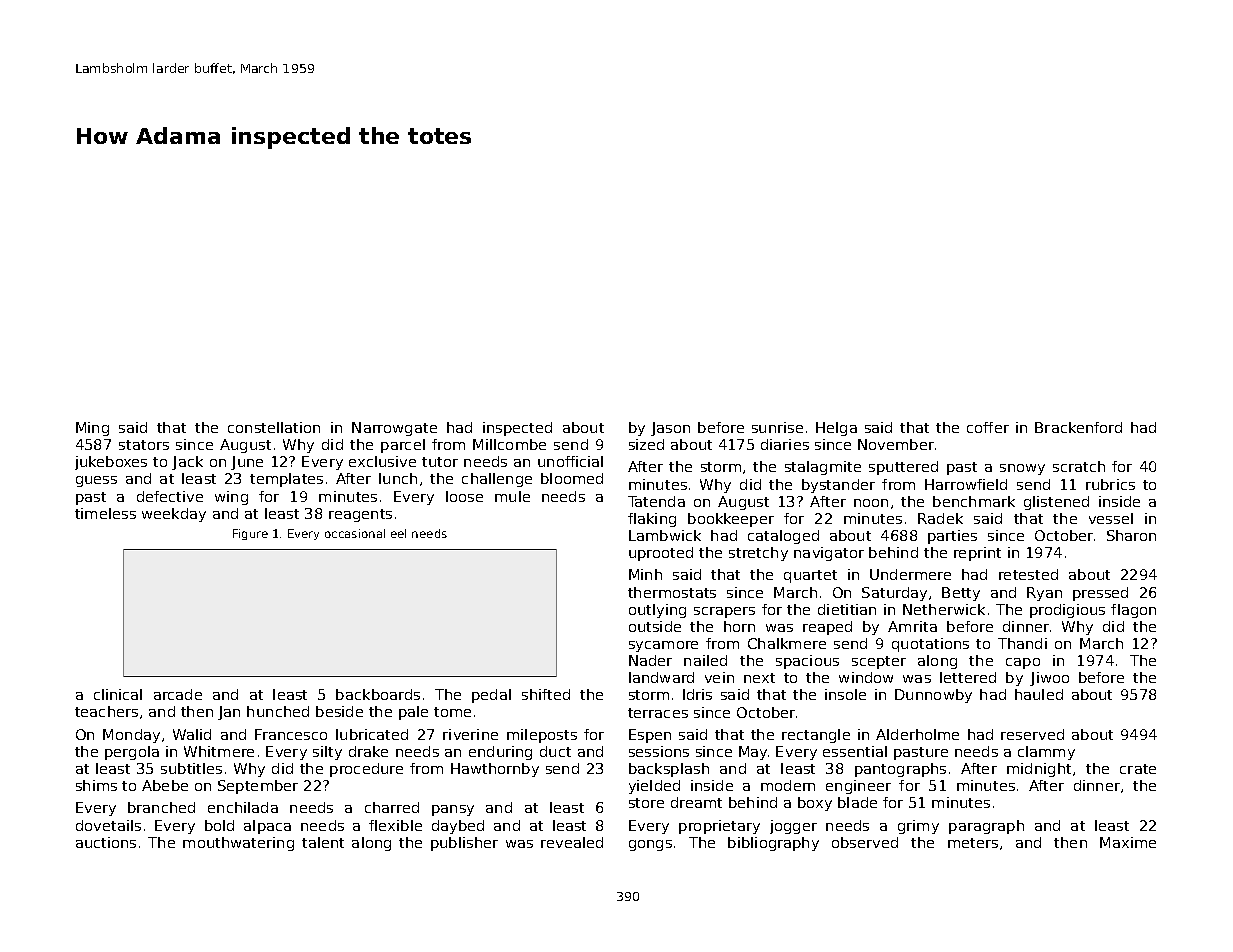 The height and width of the page is (952, 1233). I want to click on window, so click(866, 677).
